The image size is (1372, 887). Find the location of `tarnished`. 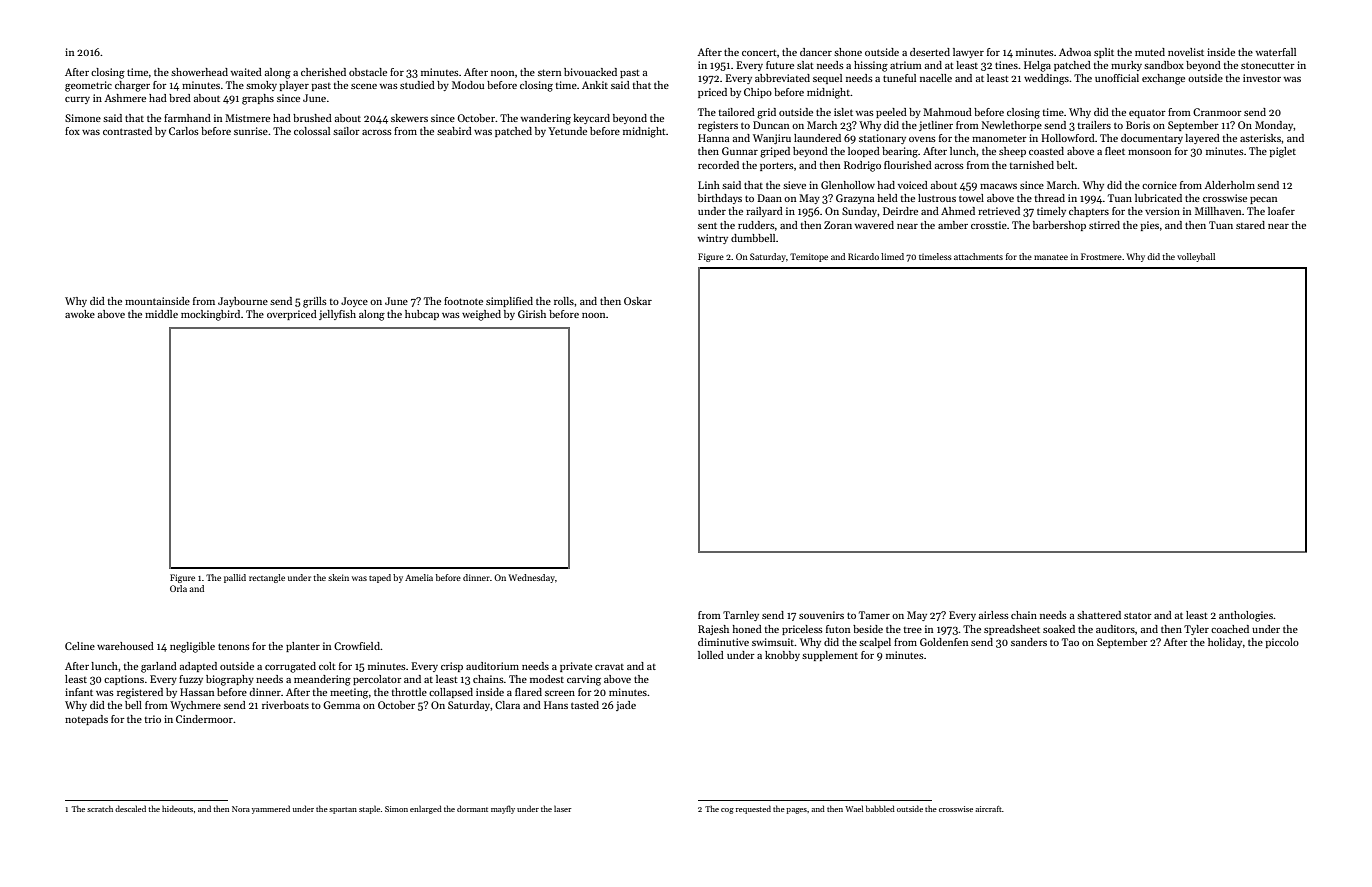

tarnished is located at coordinates (1032, 165).
